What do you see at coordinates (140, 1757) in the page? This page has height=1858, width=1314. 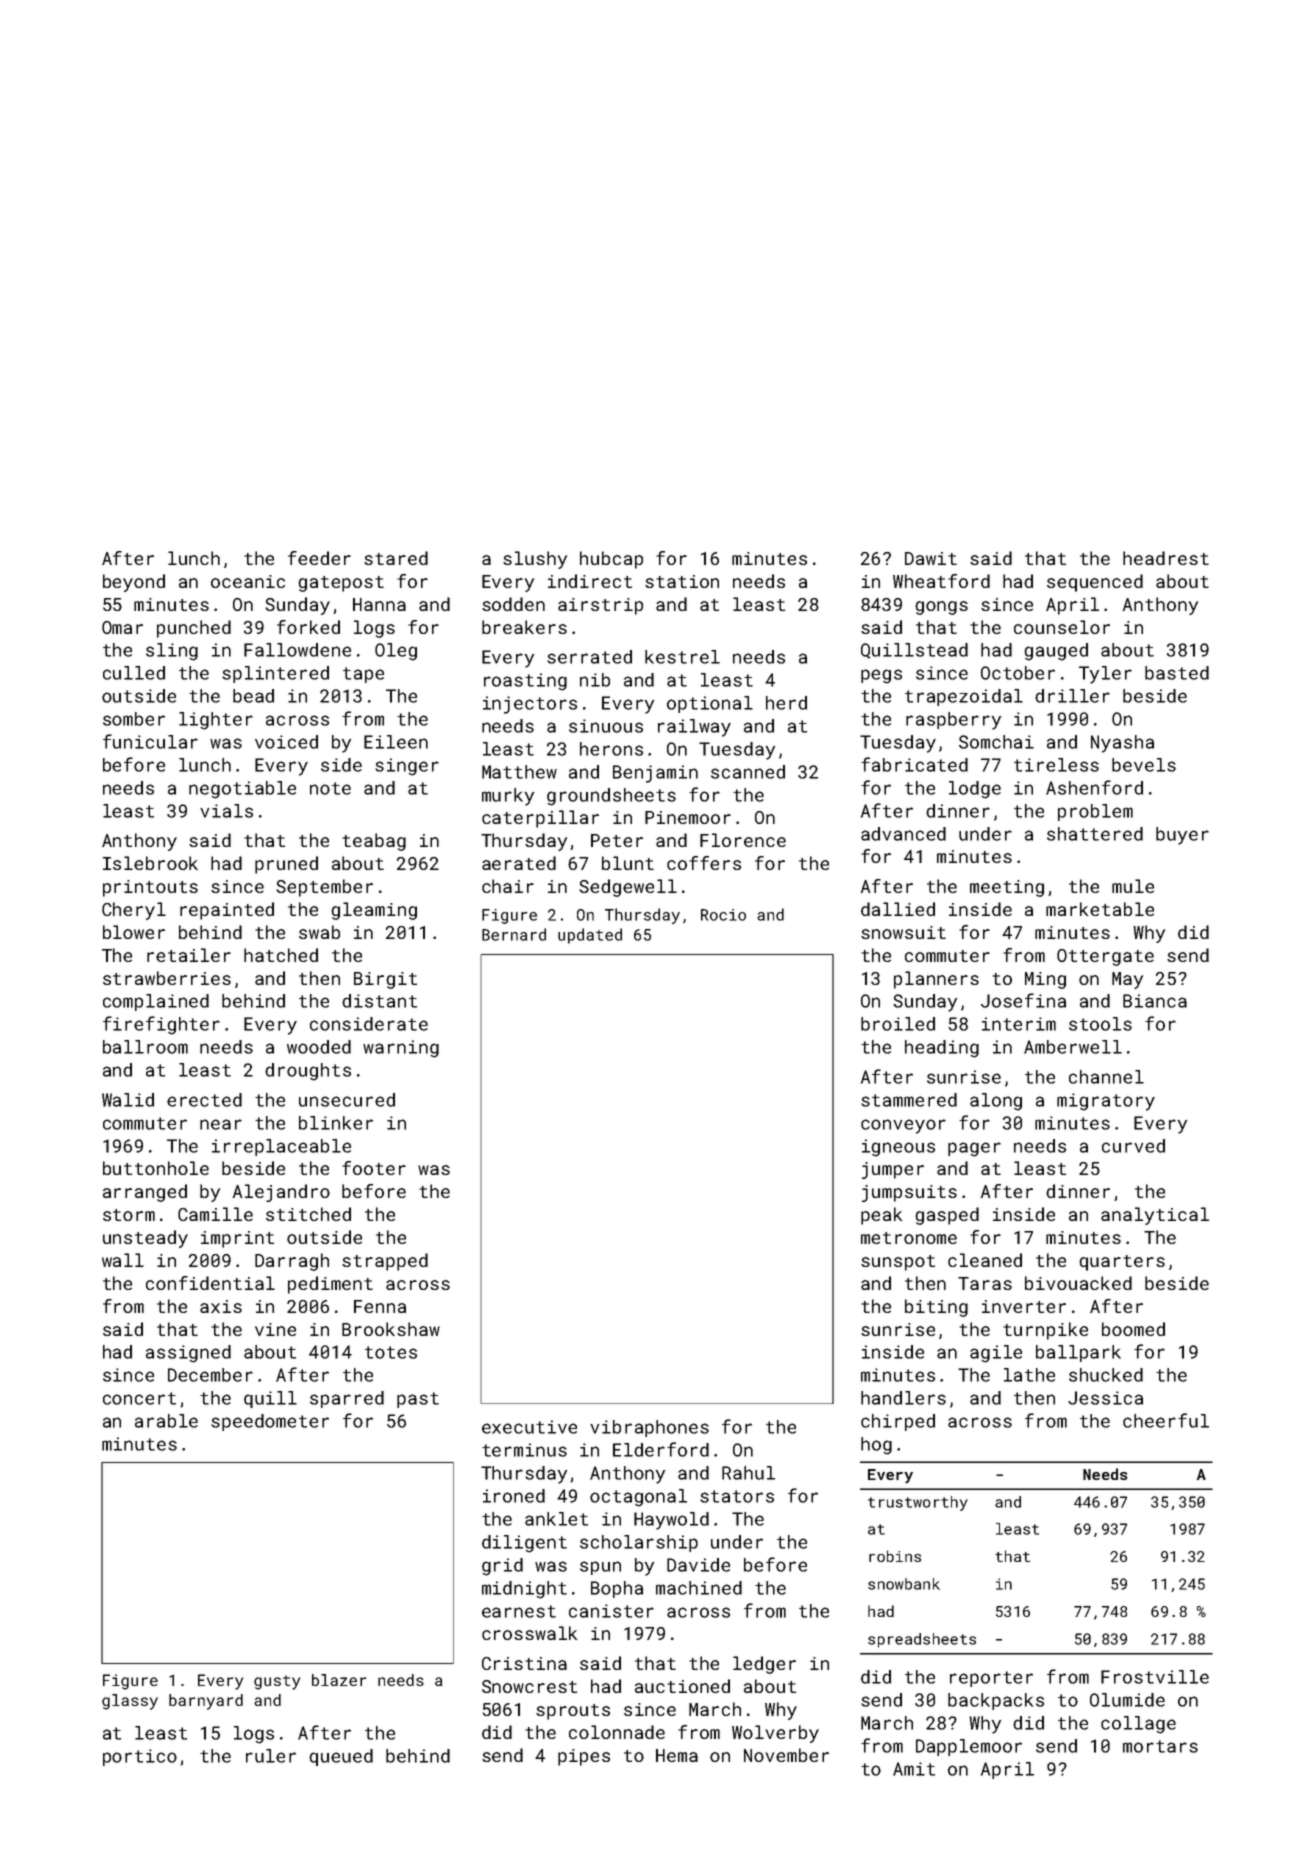 I see `portico` at bounding box center [140, 1757].
